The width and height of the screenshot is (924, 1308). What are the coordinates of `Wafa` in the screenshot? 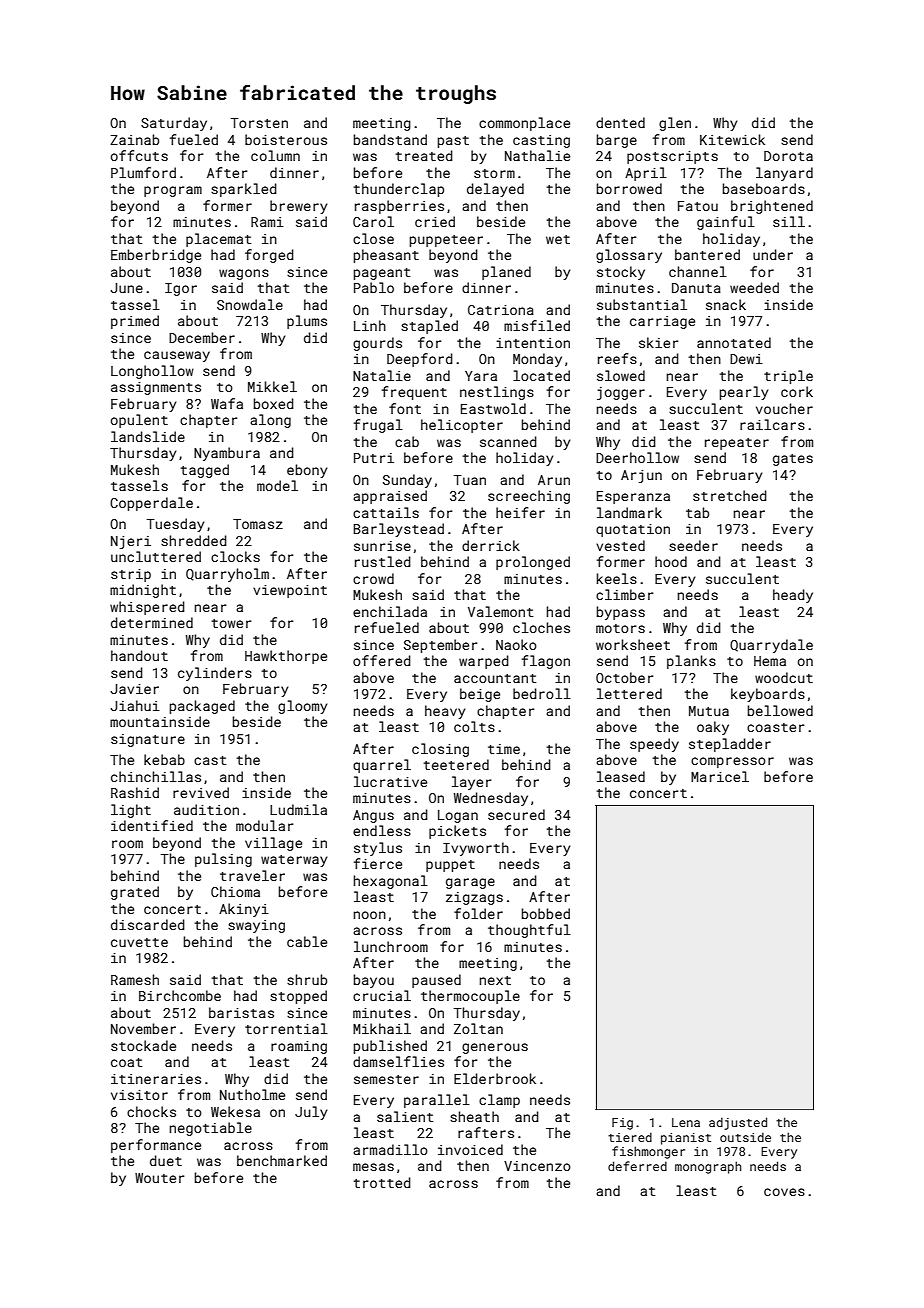 It's located at (227, 403).
